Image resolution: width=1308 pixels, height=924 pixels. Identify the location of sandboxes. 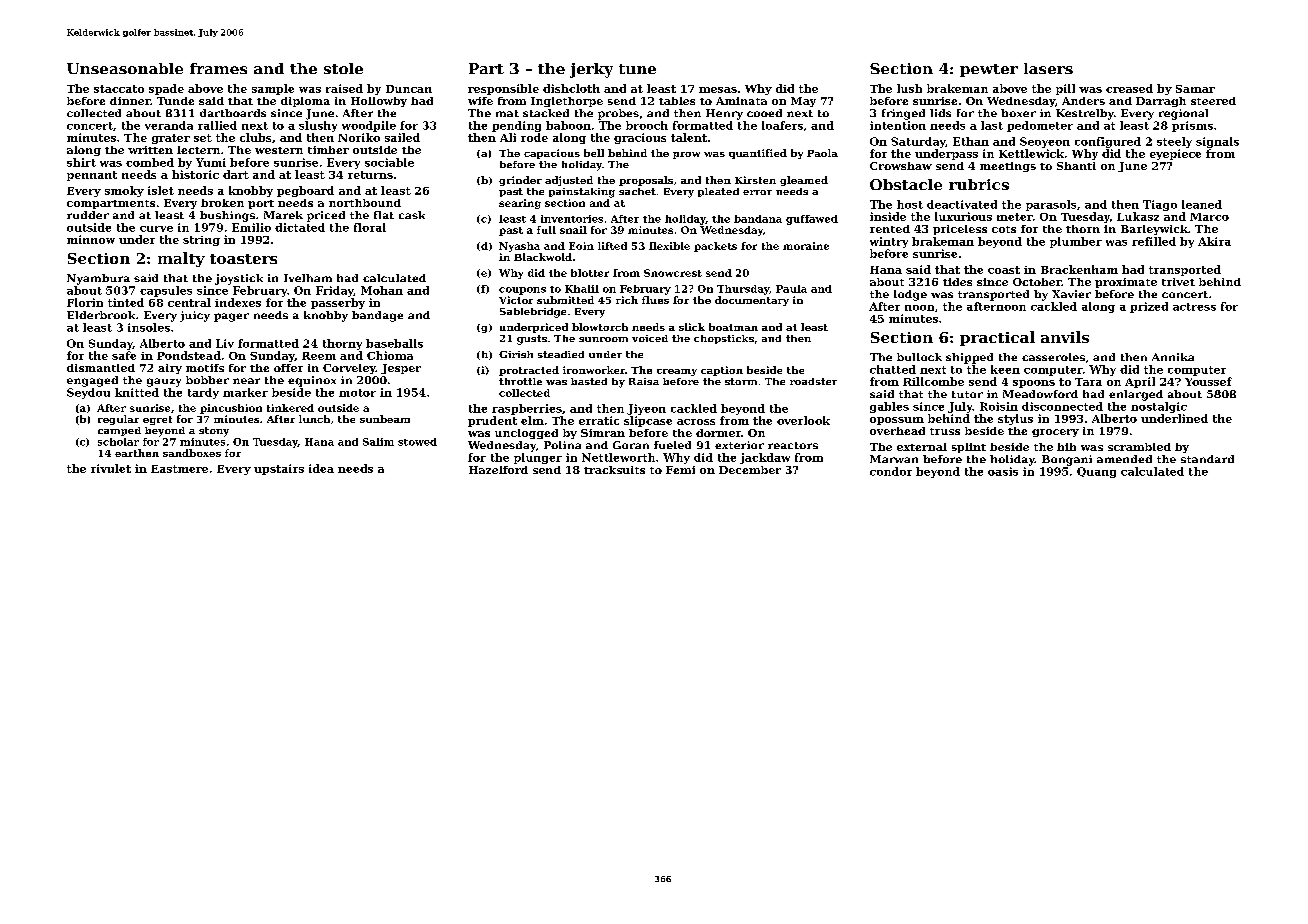
(192, 453).
